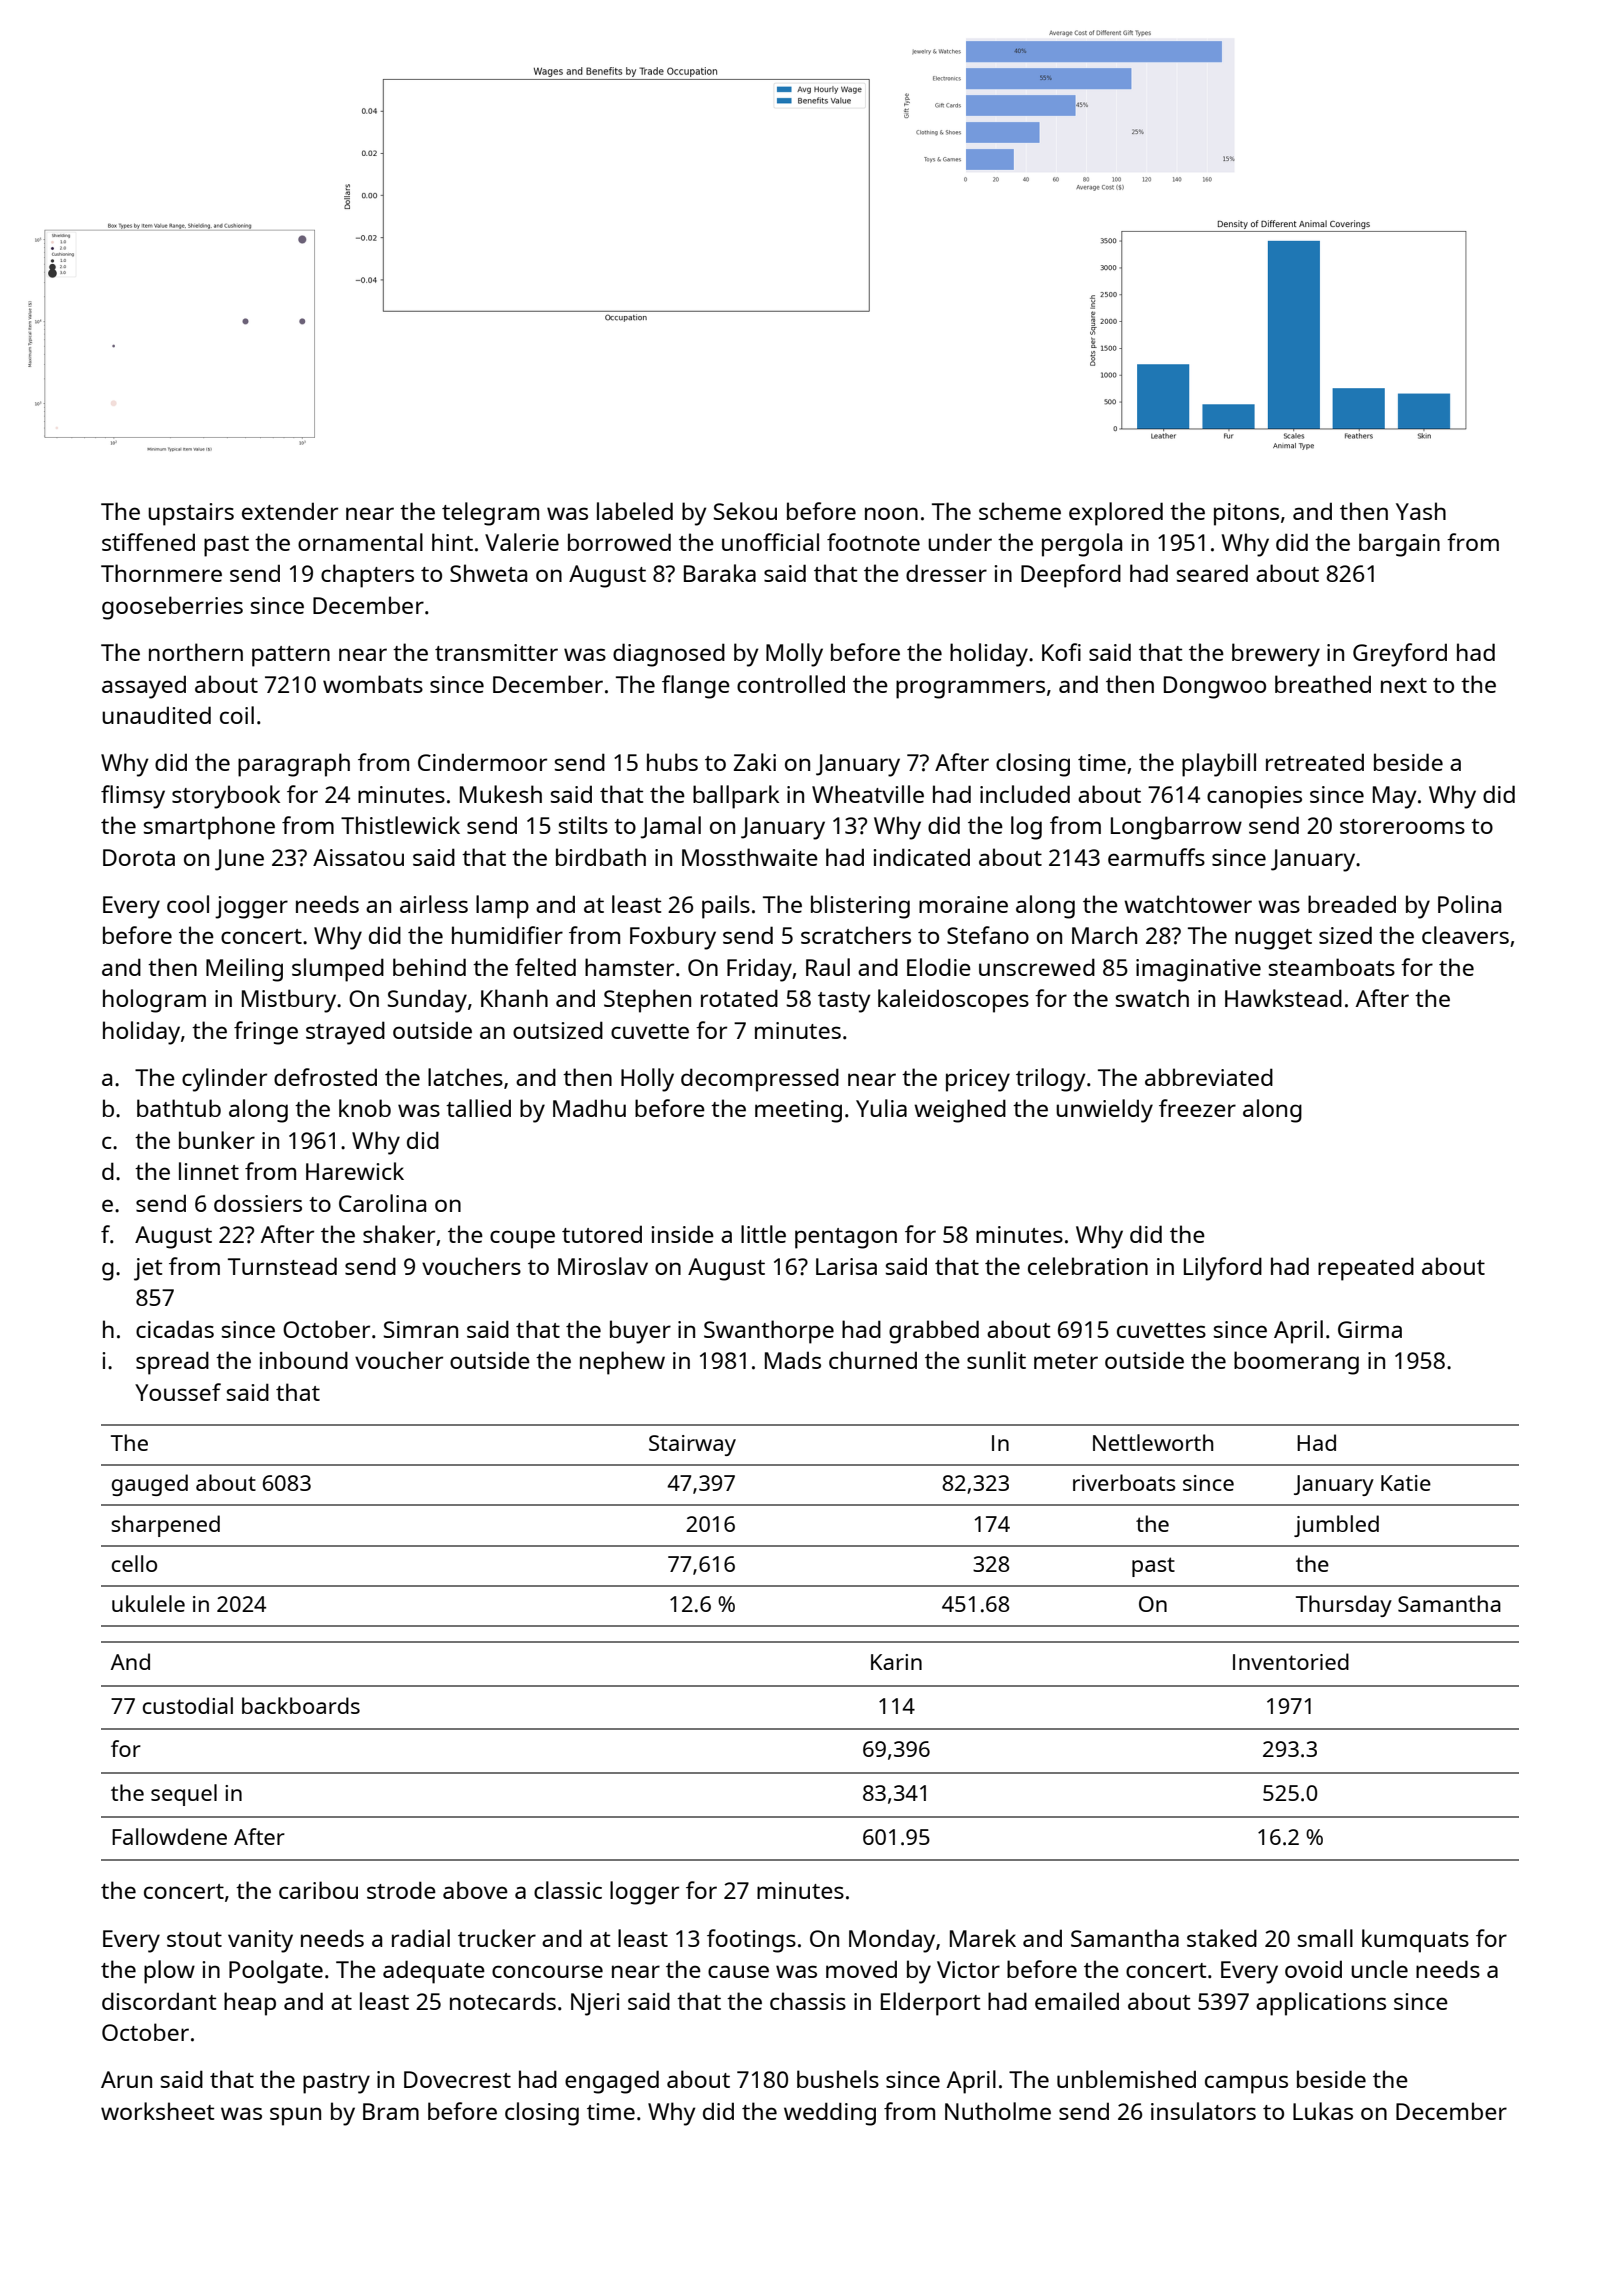 Image resolution: width=1620 pixels, height=2292 pixels. What do you see at coordinates (345, 1033) in the screenshot?
I see `strayed` at bounding box center [345, 1033].
